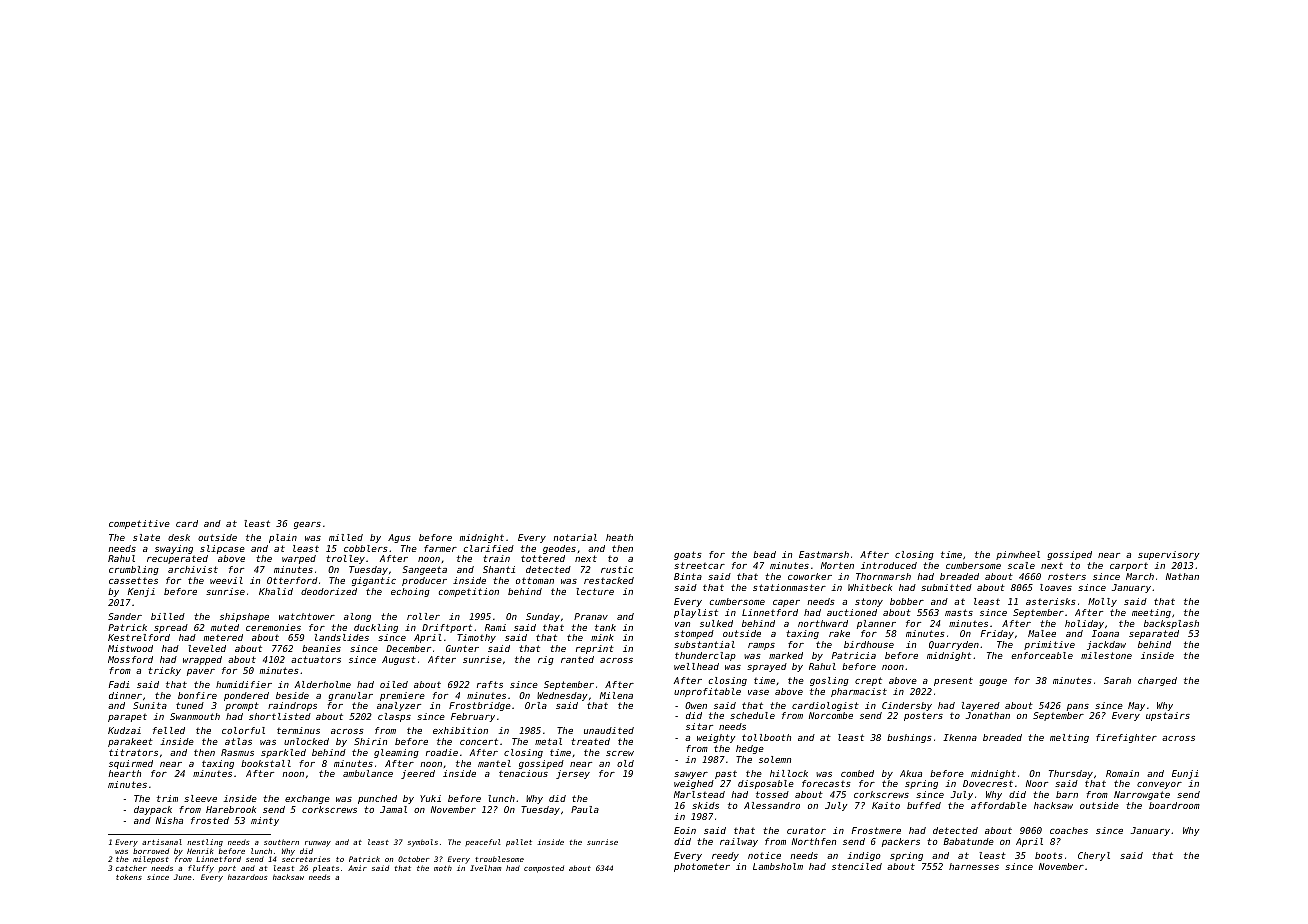 This screenshot has width=1308, height=924. Describe the element at coordinates (124, 730) in the screenshot. I see `Kudzai` at that location.
